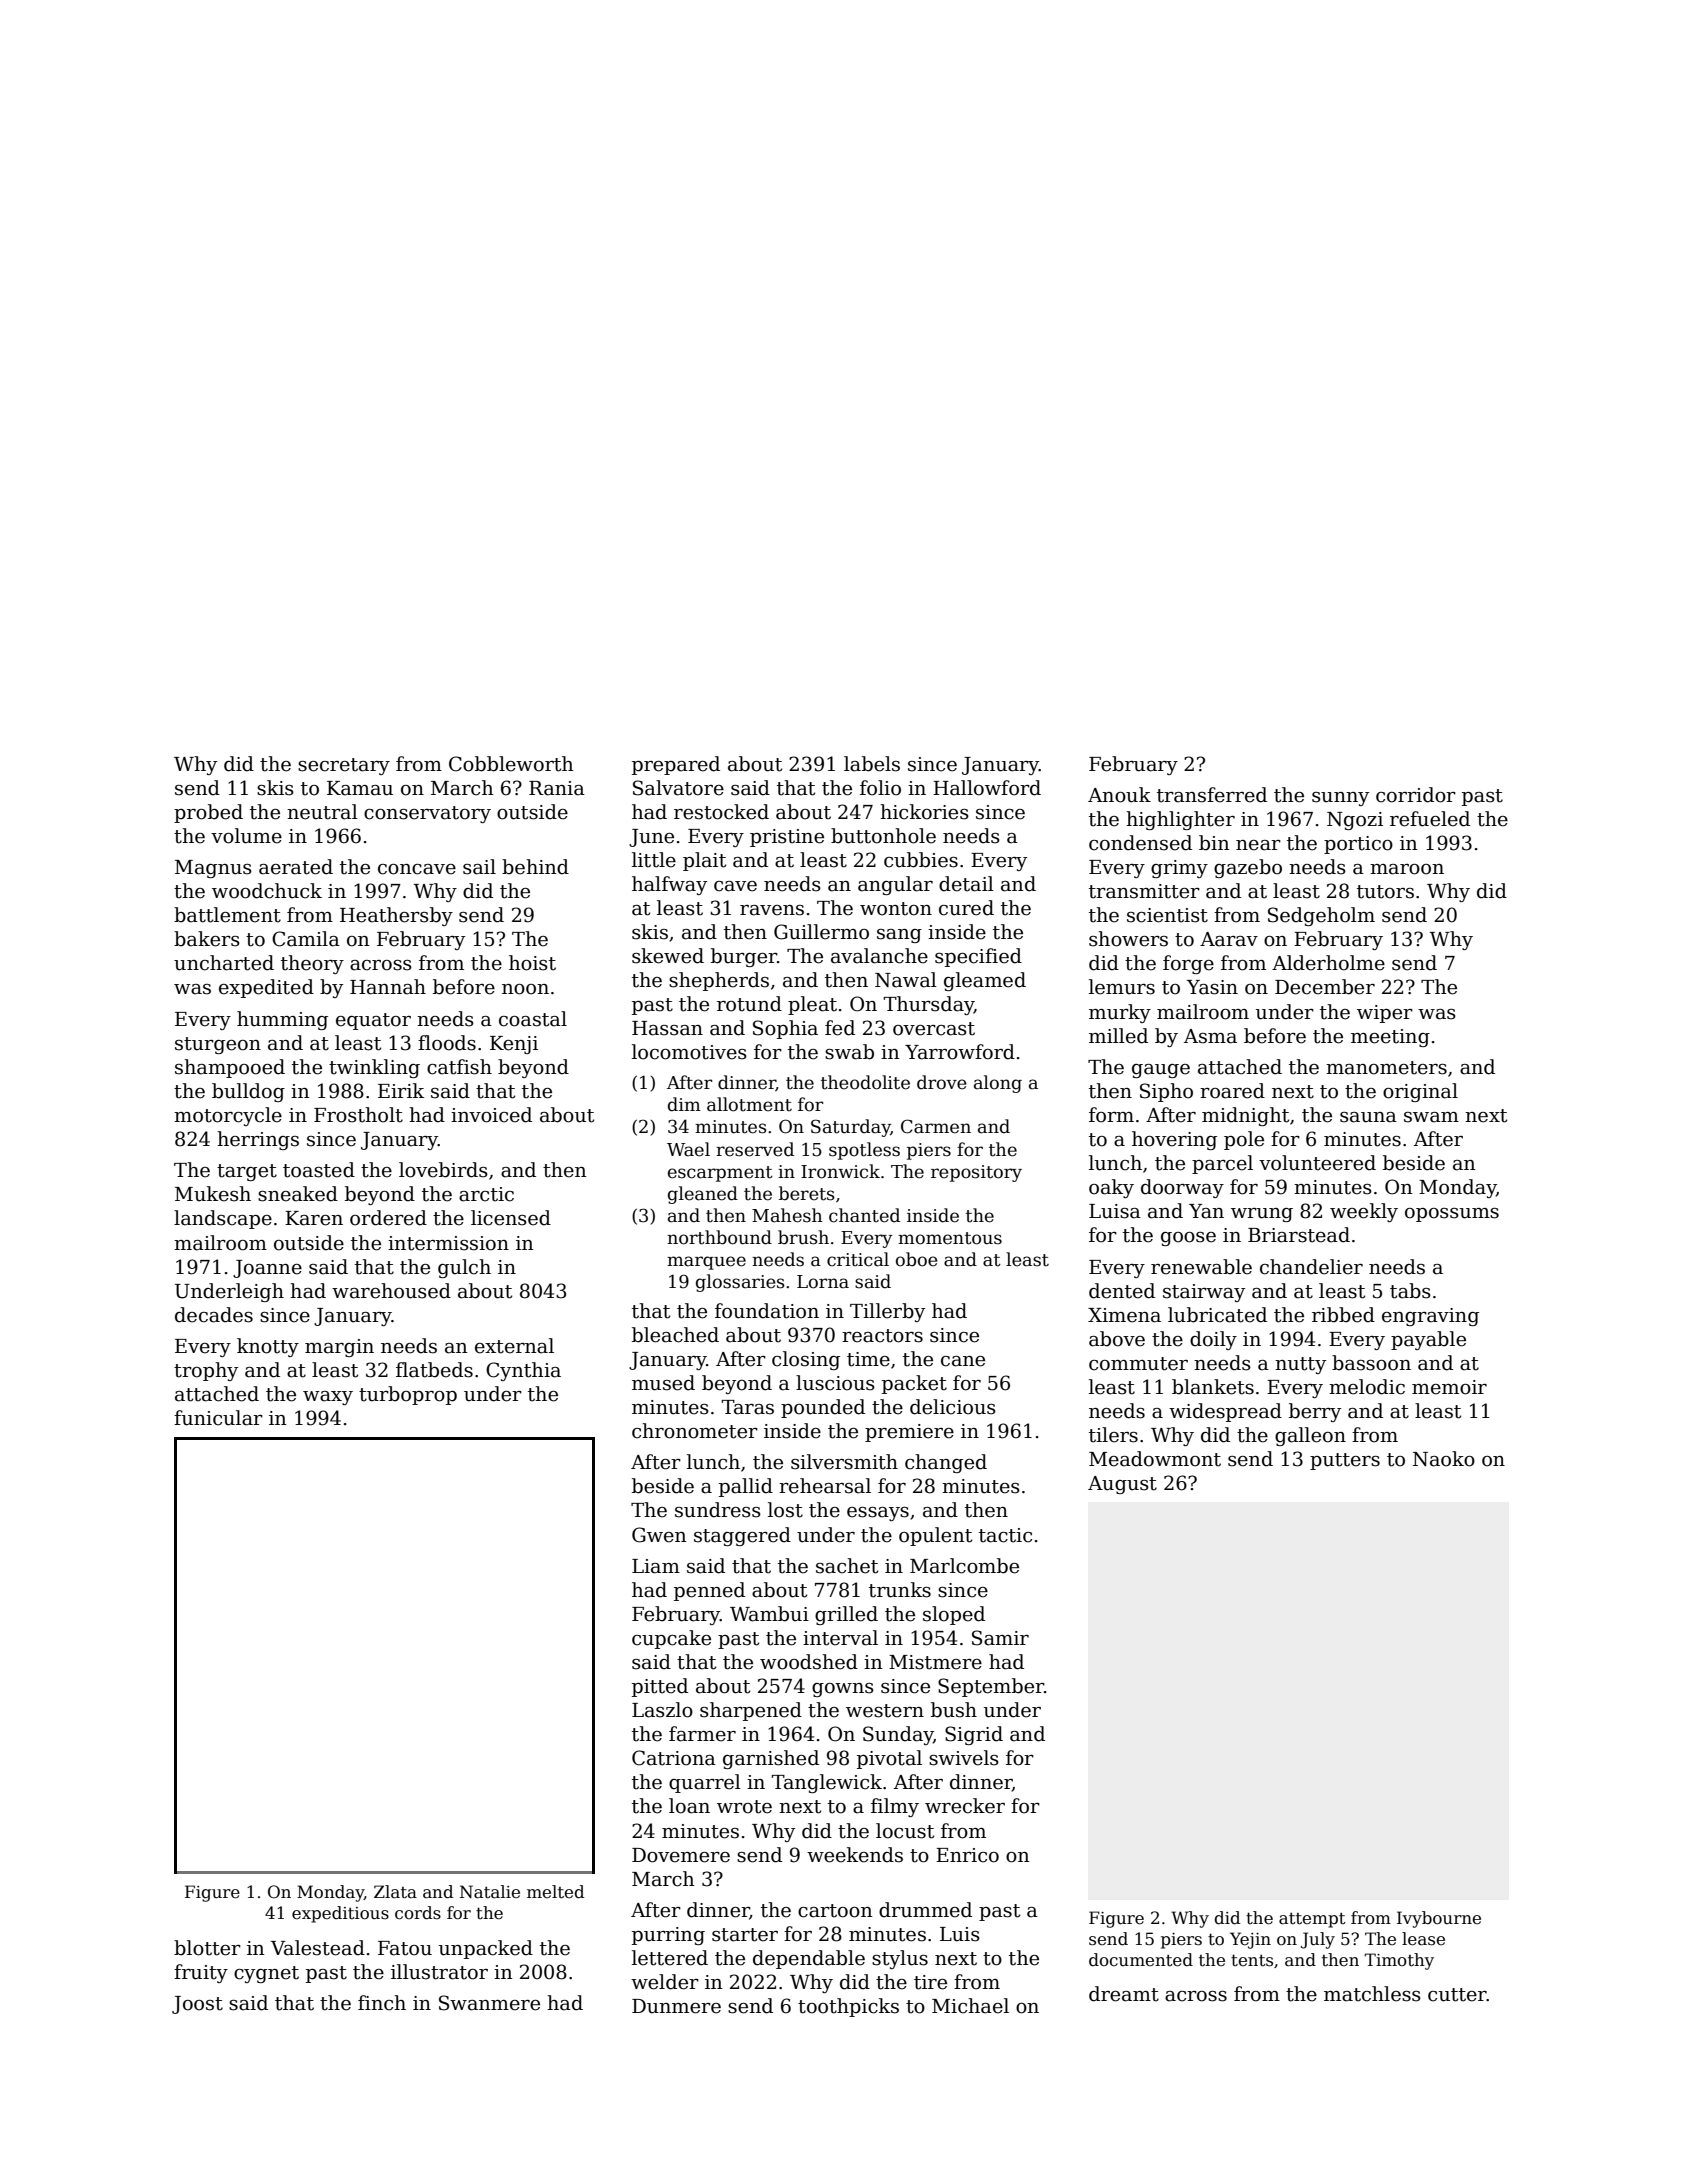 The image size is (1683, 2178). I want to click on Briarstead, so click(1299, 1235).
